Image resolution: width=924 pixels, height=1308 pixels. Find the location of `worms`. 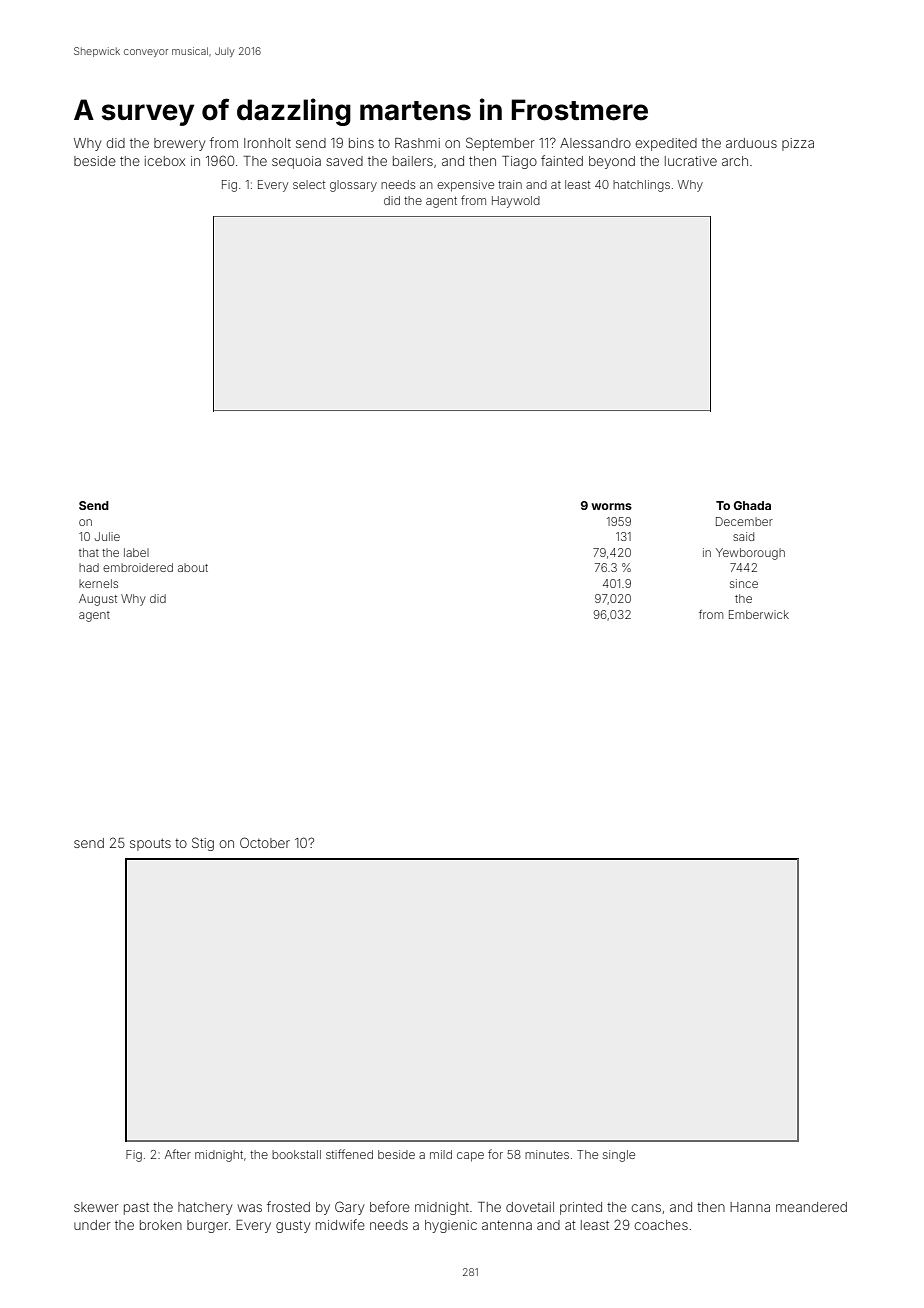

worms is located at coordinates (611, 506).
